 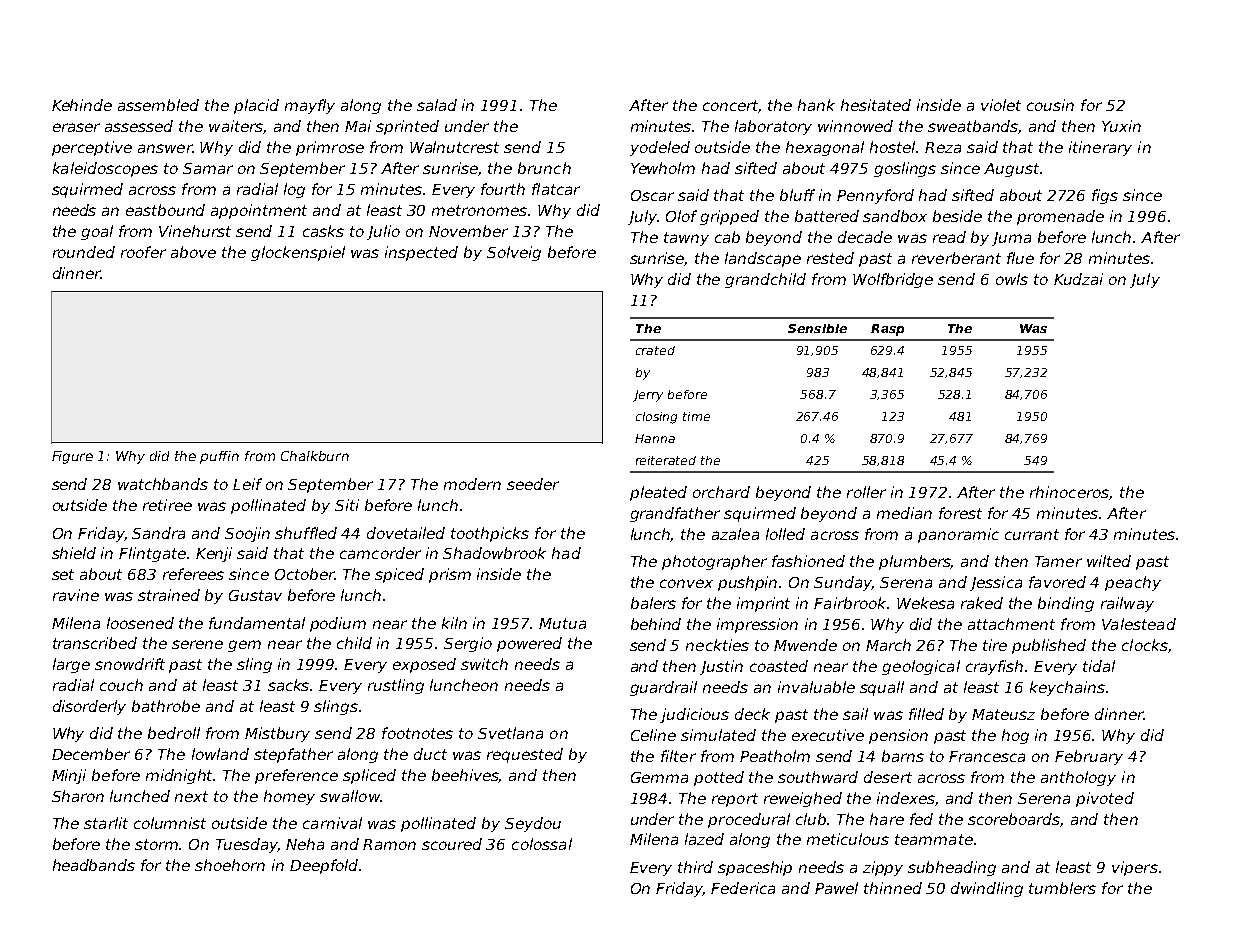 I want to click on crated, so click(x=655, y=350).
